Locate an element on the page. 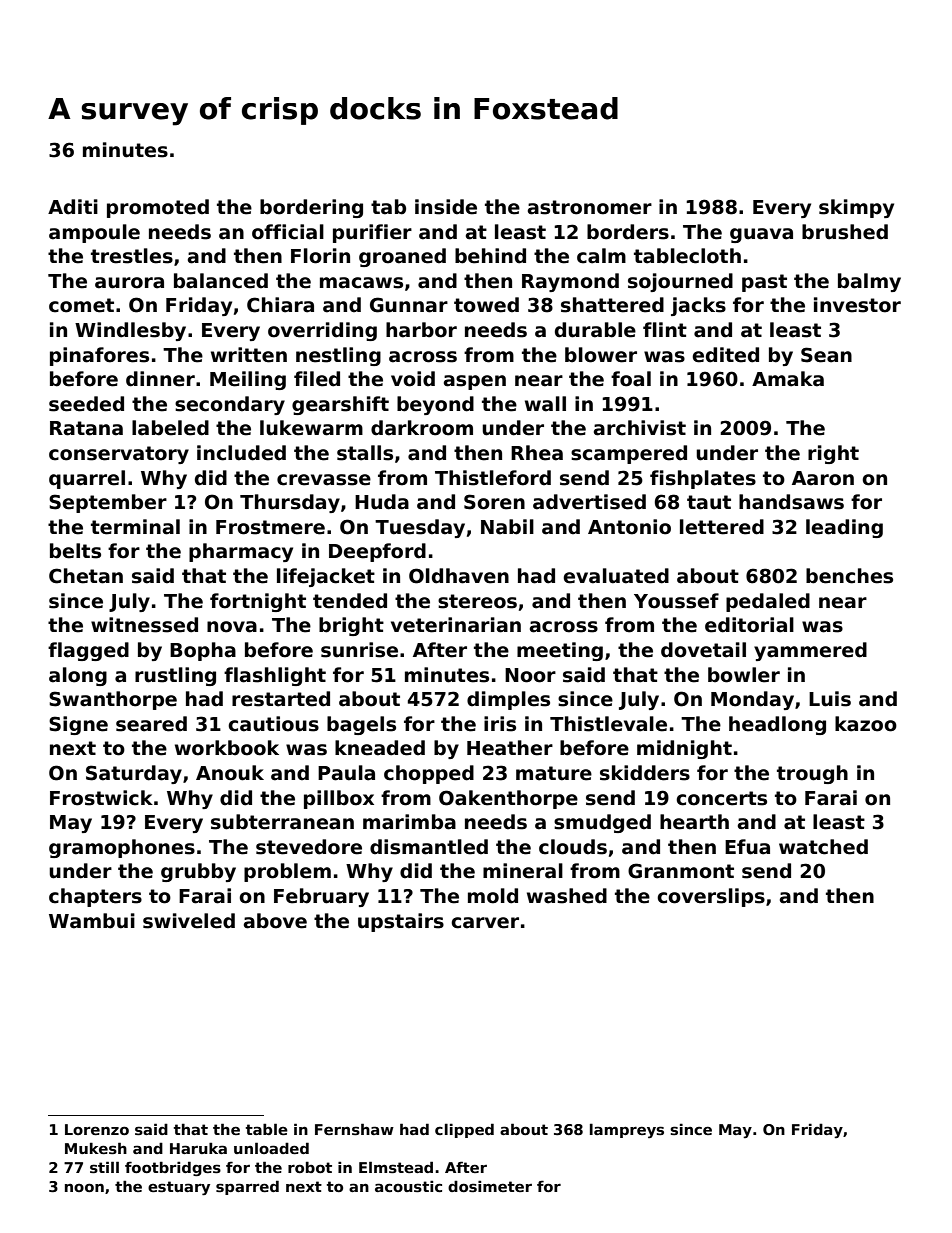 This image has width=952, height=1233. sojourned is located at coordinates (680, 282).
